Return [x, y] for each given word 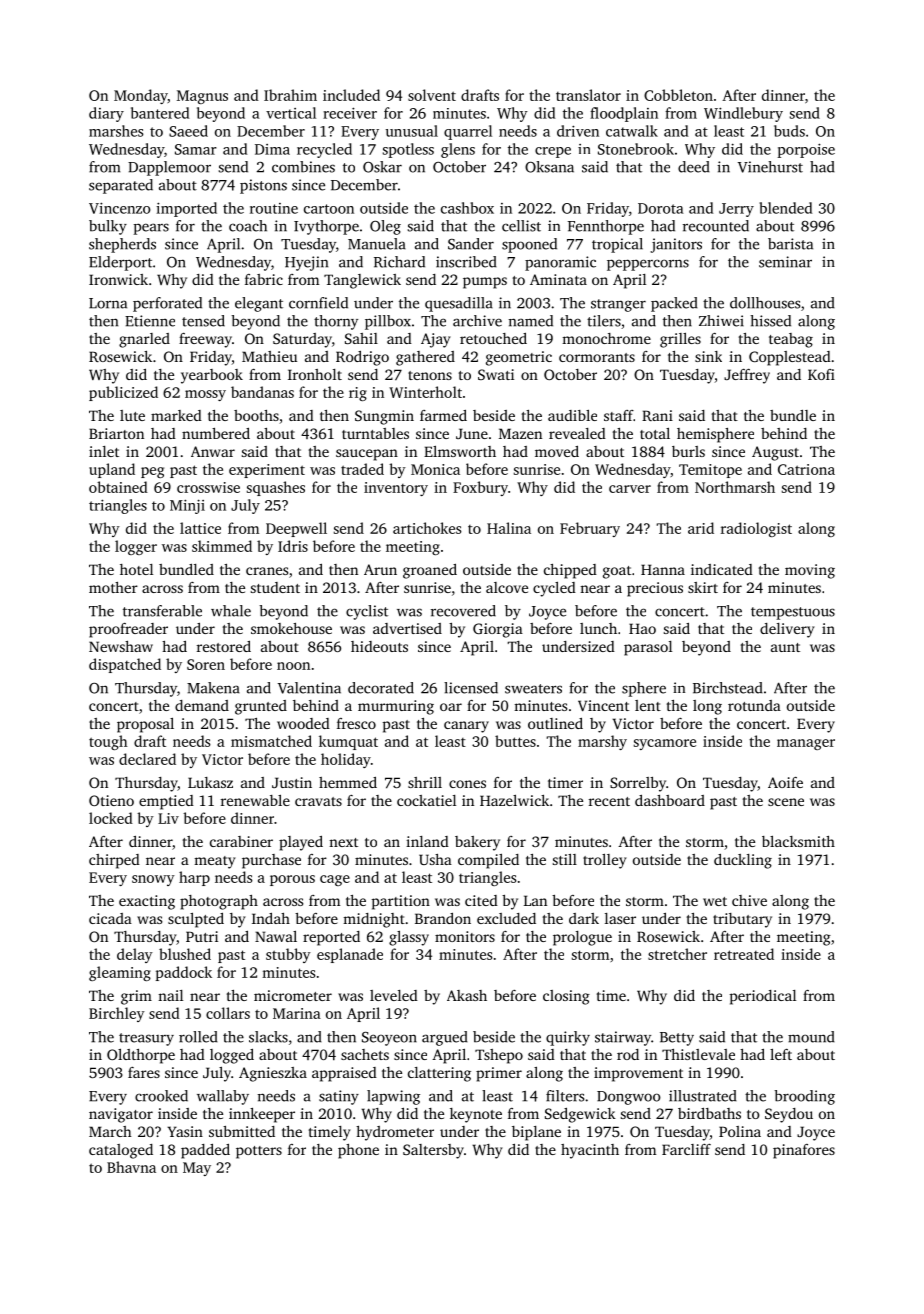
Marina [297, 1013]
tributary [742, 920]
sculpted [196, 920]
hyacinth [590, 1151]
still [565, 859]
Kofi [821, 374]
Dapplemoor [169, 168]
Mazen [520, 433]
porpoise [806, 150]
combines [303, 167]
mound [811, 1037]
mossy [205, 395]
